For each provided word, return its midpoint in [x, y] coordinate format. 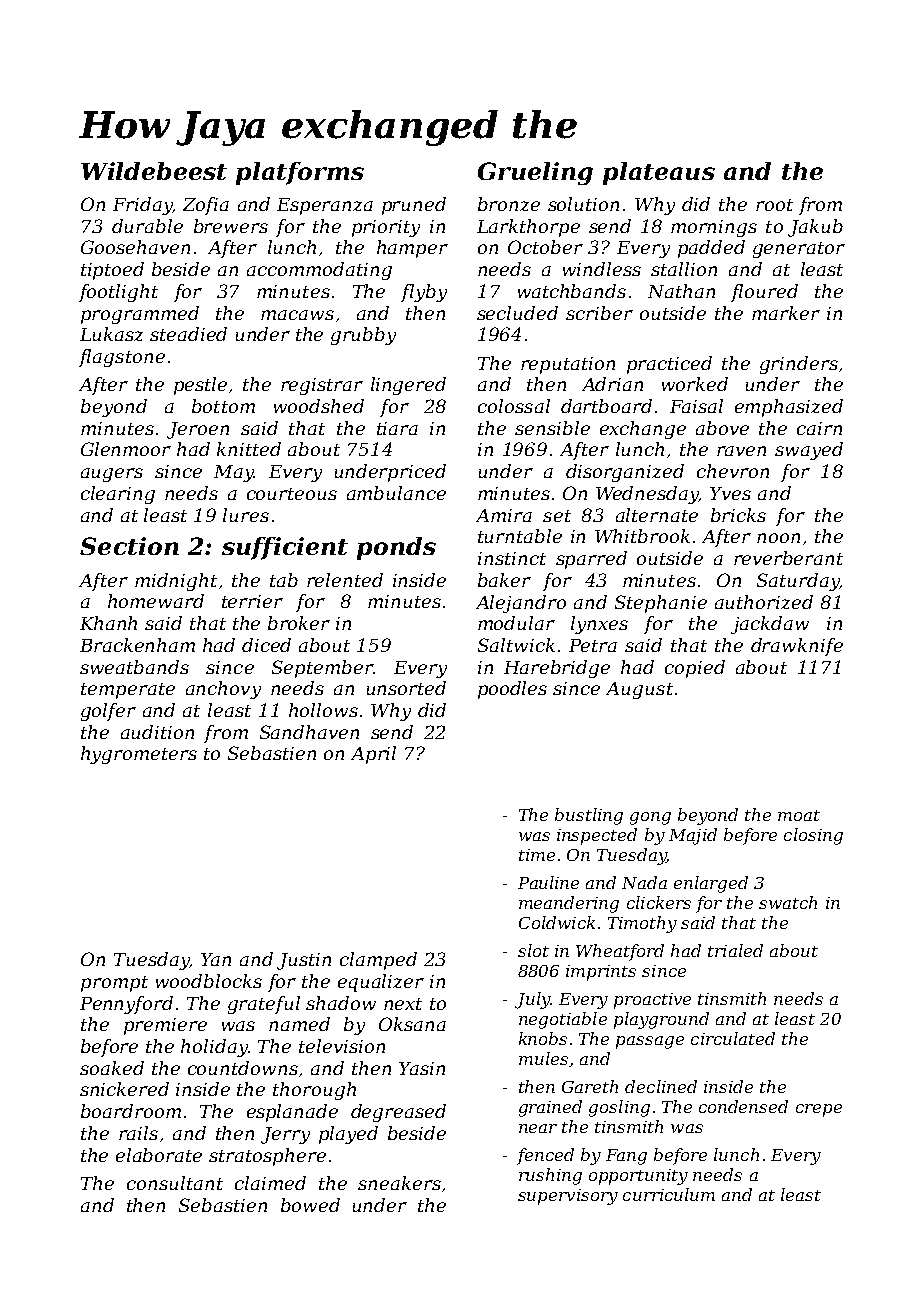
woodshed [319, 406]
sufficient [285, 548]
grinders [799, 365]
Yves [730, 493]
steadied [188, 334]
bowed [310, 1205]
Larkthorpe [528, 228]
